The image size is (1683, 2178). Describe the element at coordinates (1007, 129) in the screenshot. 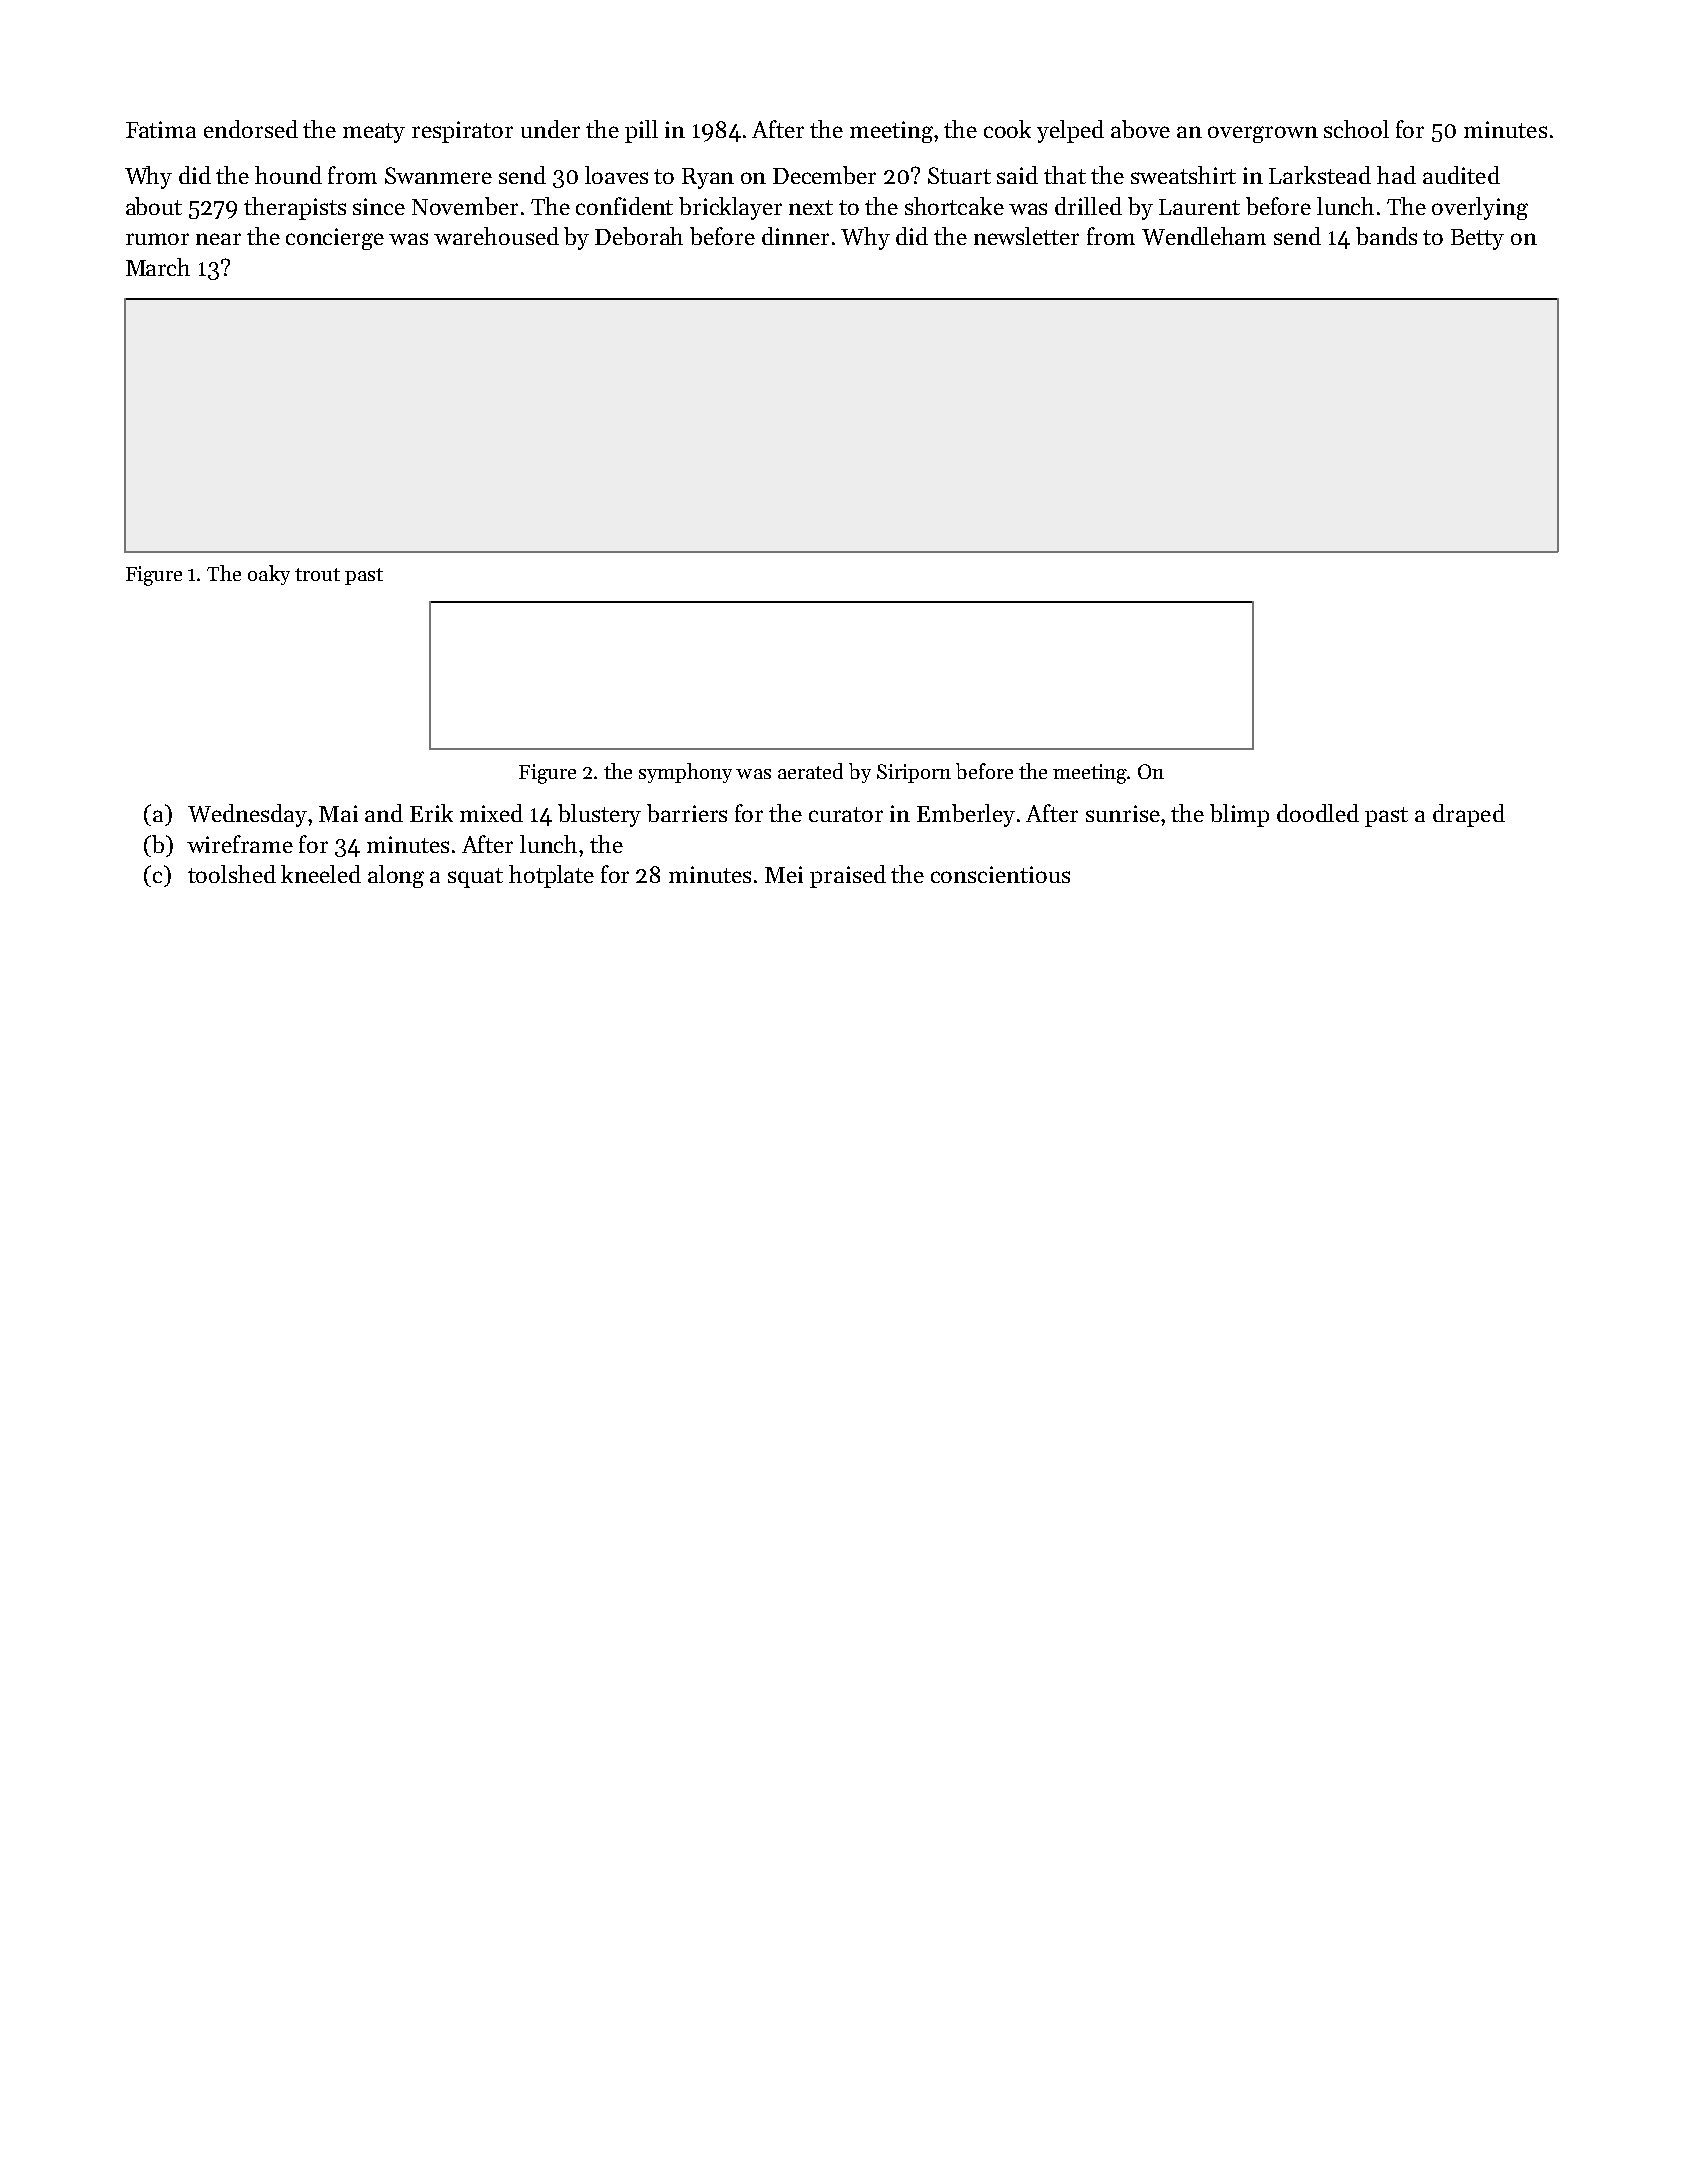

I see `cook` at that location.
